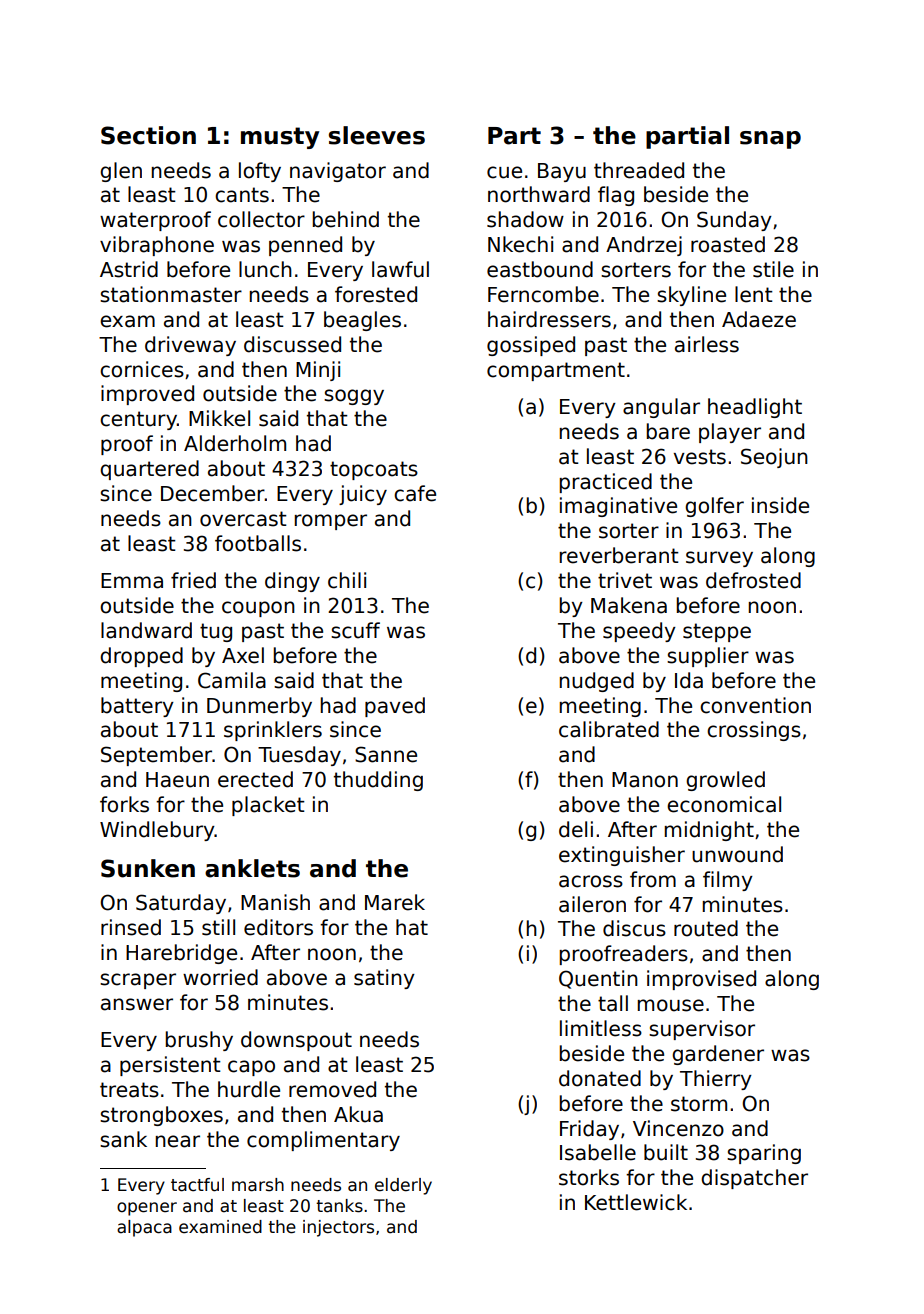  Describe the element at coordinates (576, 829) in the page. I see `deli` at that location.
